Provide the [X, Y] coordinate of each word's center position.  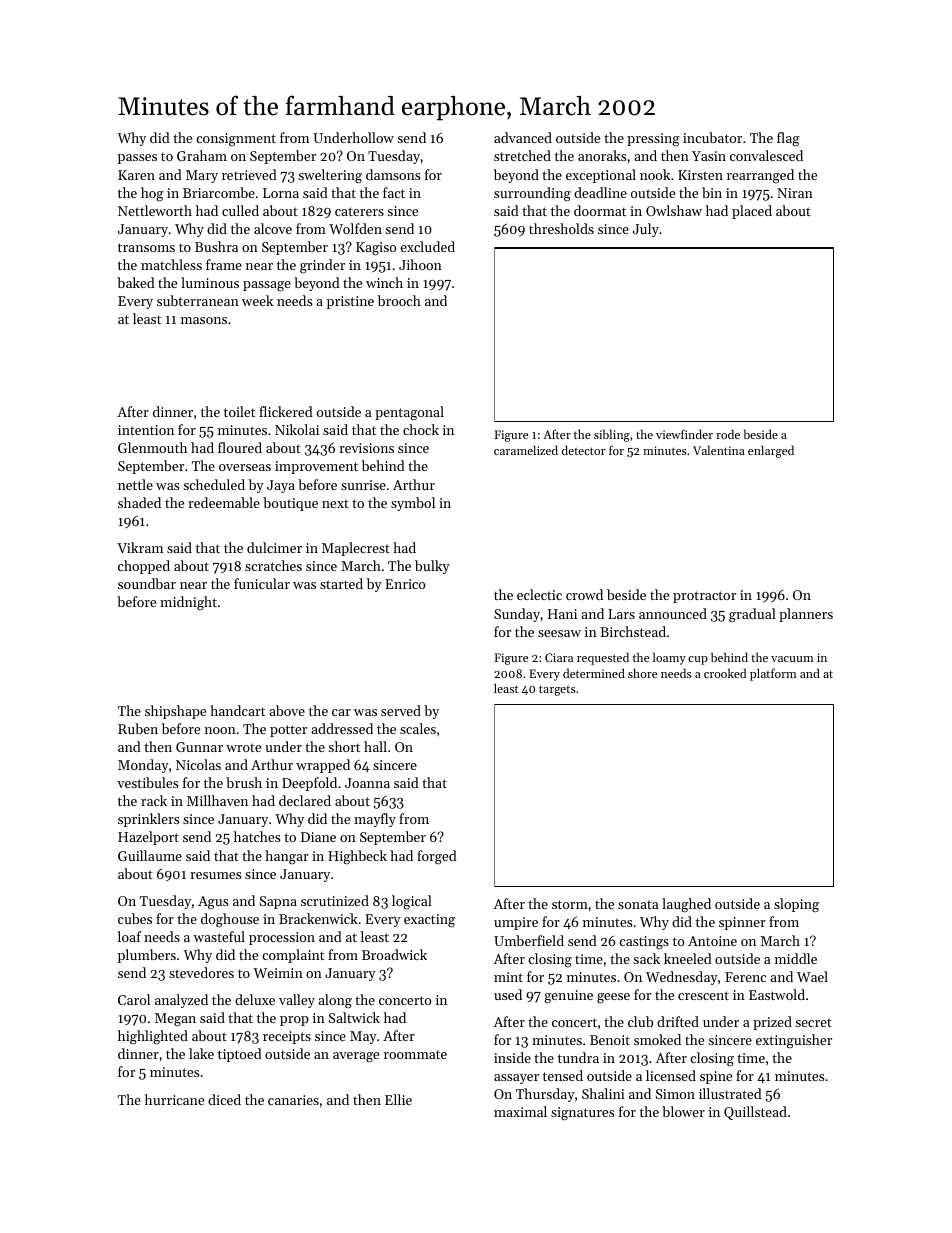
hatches [257, 836]
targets [557, 690]
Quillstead [755, 1113]
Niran [795, 193]
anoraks [602, 155]
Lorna [281, 193]
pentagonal [409, 413]
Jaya [281, 486]
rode [728, 434]
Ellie [398, 1099]
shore [642, 673]
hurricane [174, 1099]
